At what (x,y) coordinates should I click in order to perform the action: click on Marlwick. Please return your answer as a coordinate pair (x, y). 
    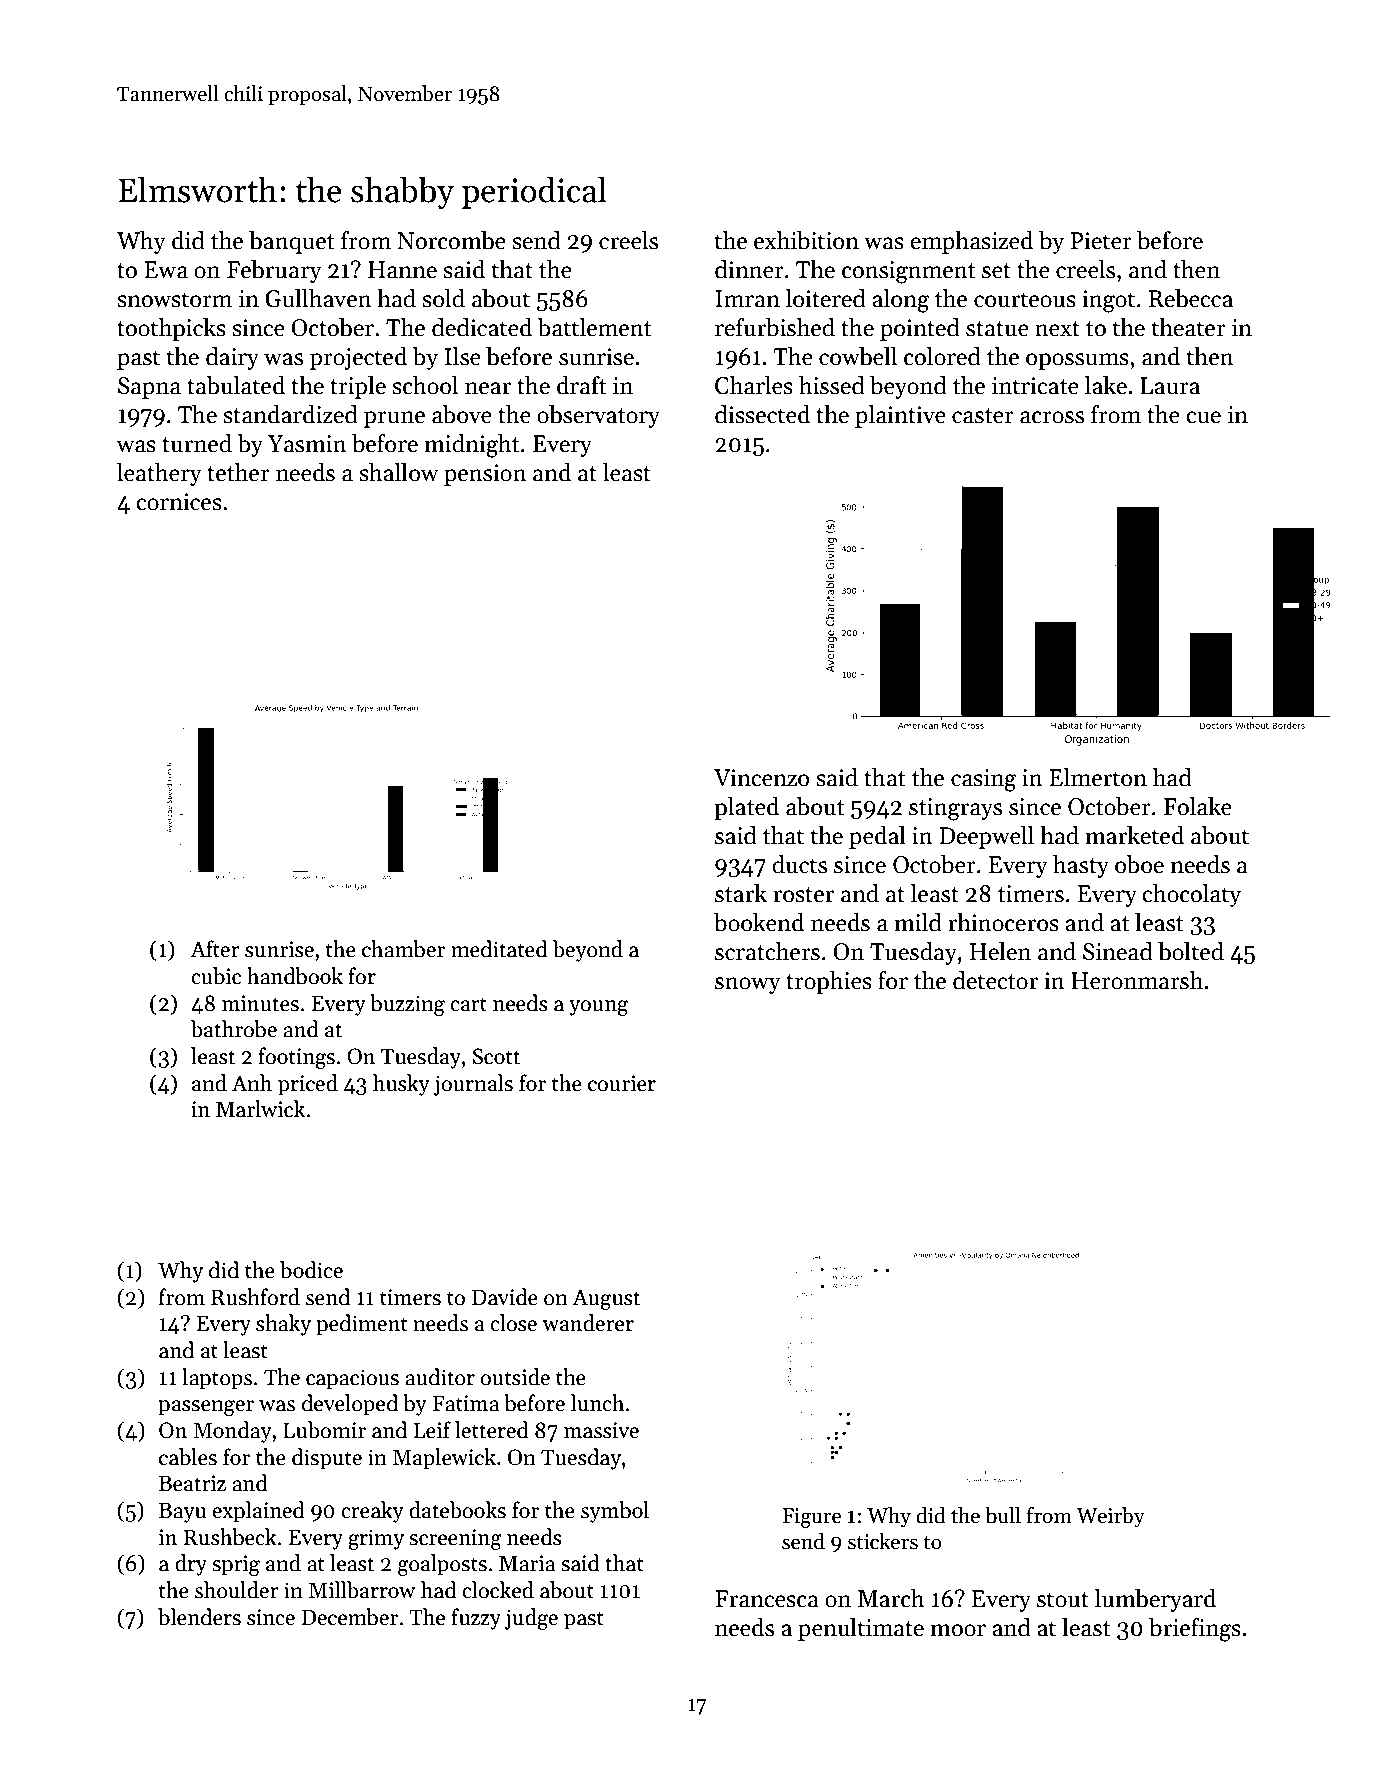
    Looking at the image, I should click on (260, 1109).
